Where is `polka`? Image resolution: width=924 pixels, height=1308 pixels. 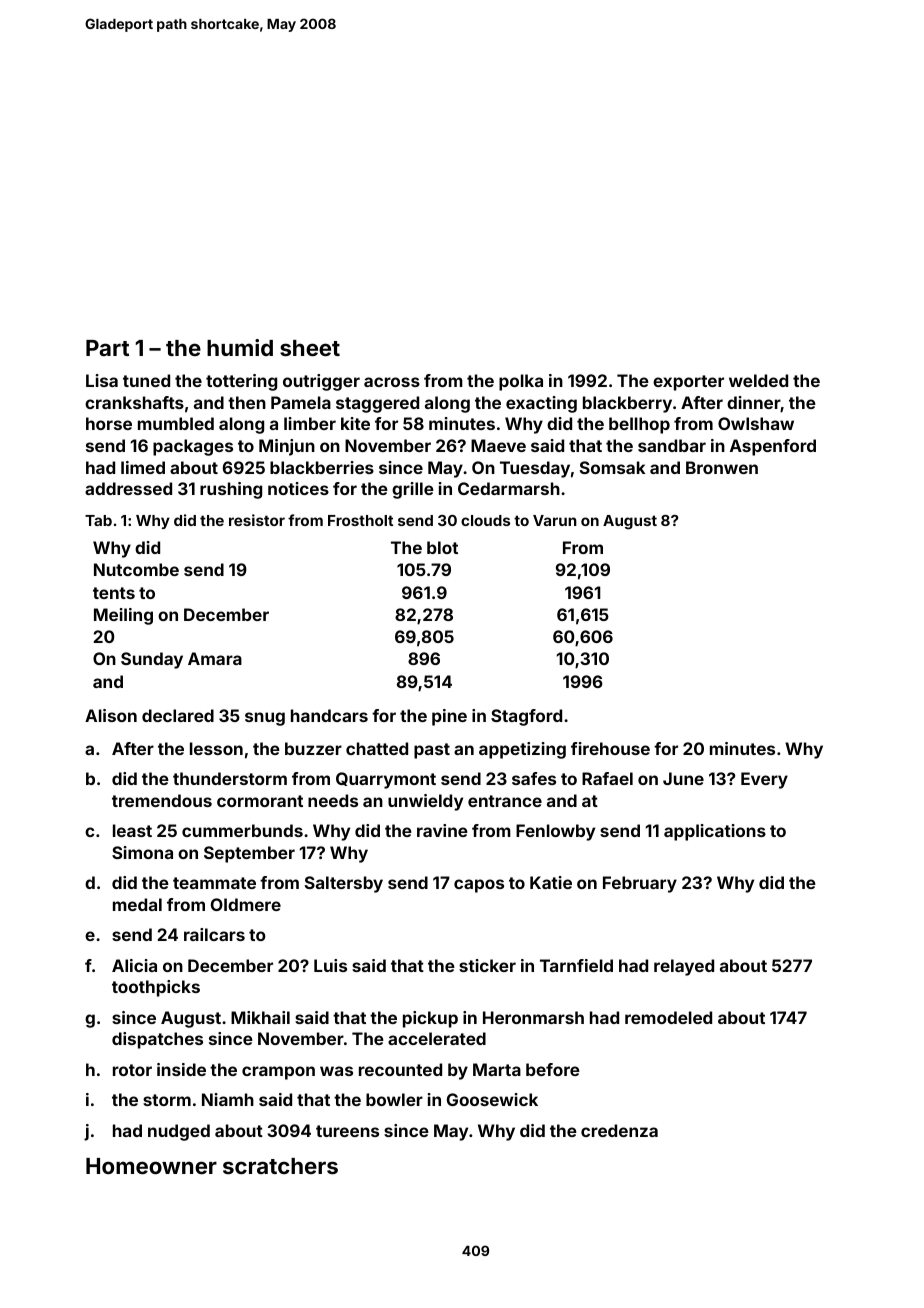
polka is located at coordinates (521, 382).
